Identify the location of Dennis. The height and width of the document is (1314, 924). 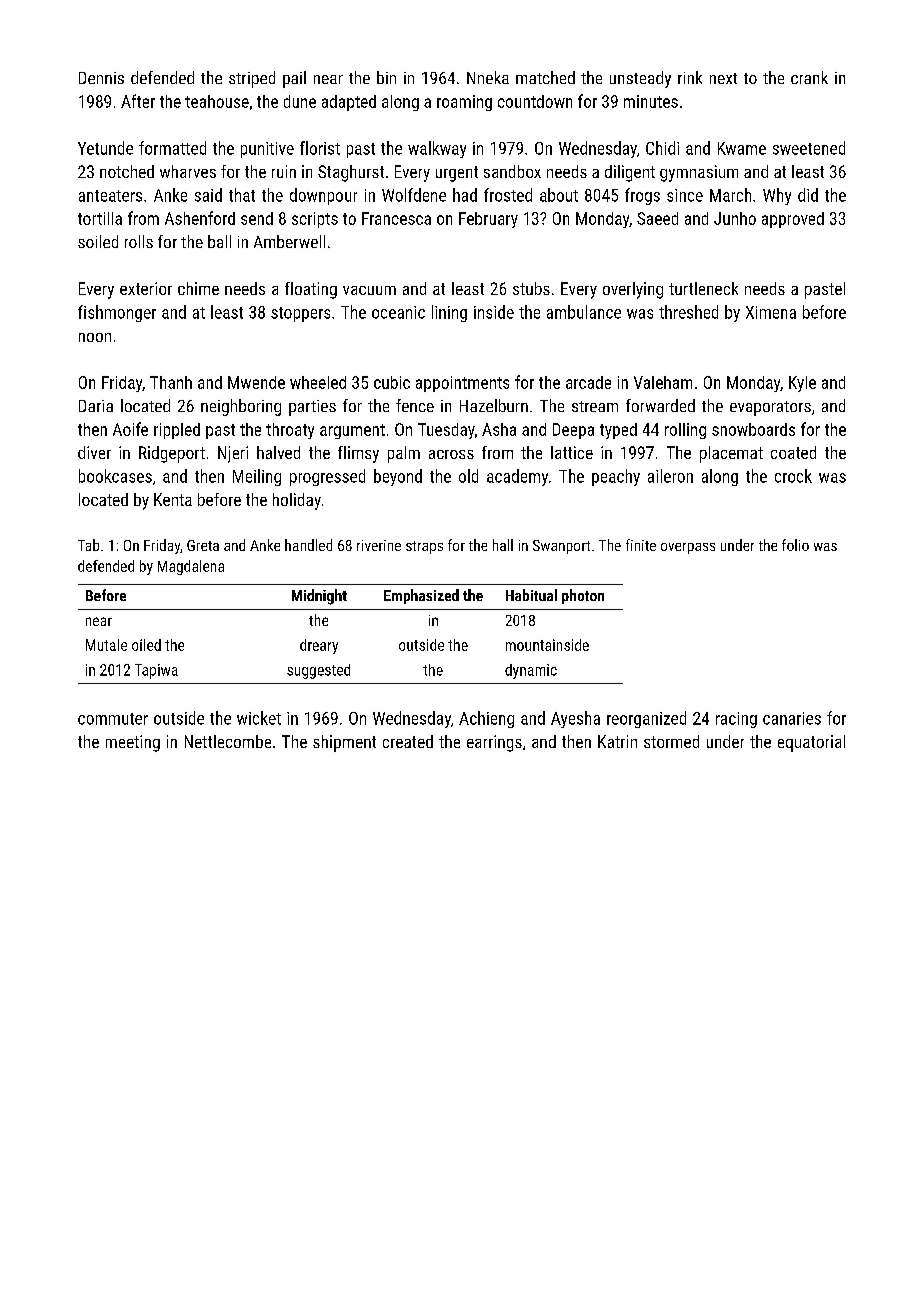
(101, 78).
